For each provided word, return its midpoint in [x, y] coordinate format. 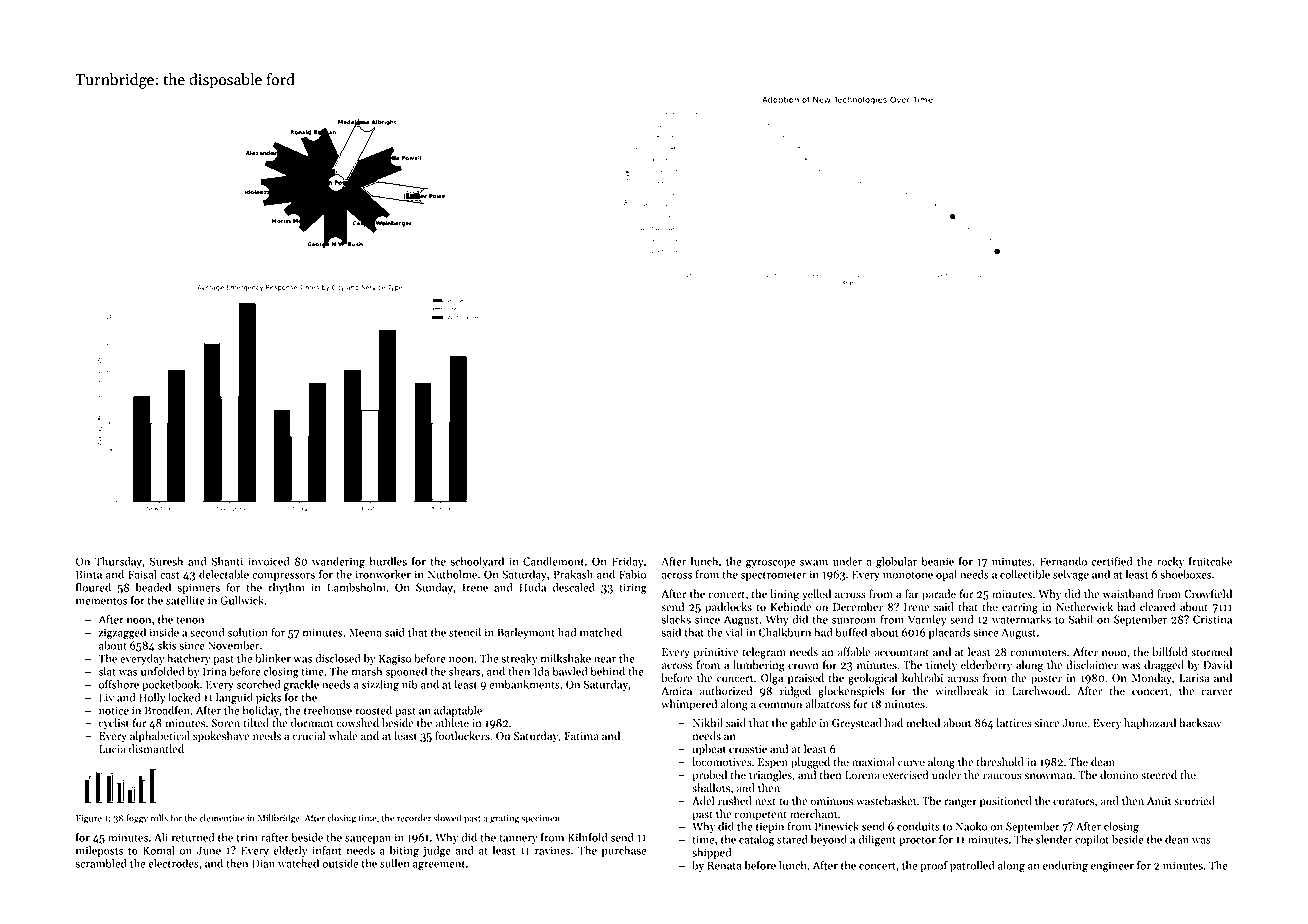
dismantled [156, 749]
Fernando [1063, 561]
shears [465, 671]
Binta [89, 574]
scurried [1194, 801]
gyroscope [770, 564]
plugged [810, 763]
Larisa [1194, 678]
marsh [367, 671]
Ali [161, 837]
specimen [540, 819]
